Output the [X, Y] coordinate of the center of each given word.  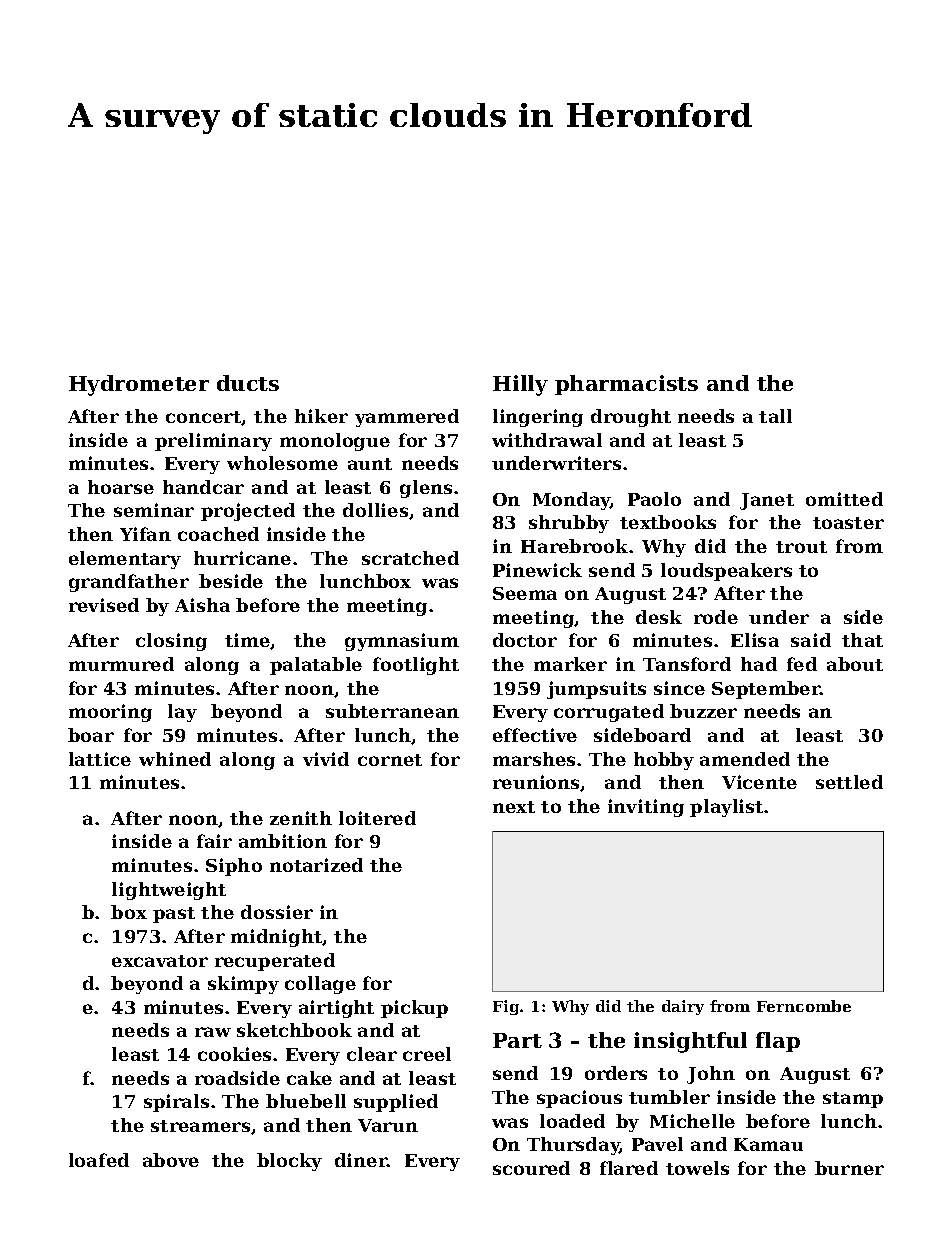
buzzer [703, 711]
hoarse [121, 487]
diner [361, 1160]
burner [849, 1168]
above [171, 1160]
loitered [377, 818]
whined [175, 759]
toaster [848, 523]
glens [426, 489]
